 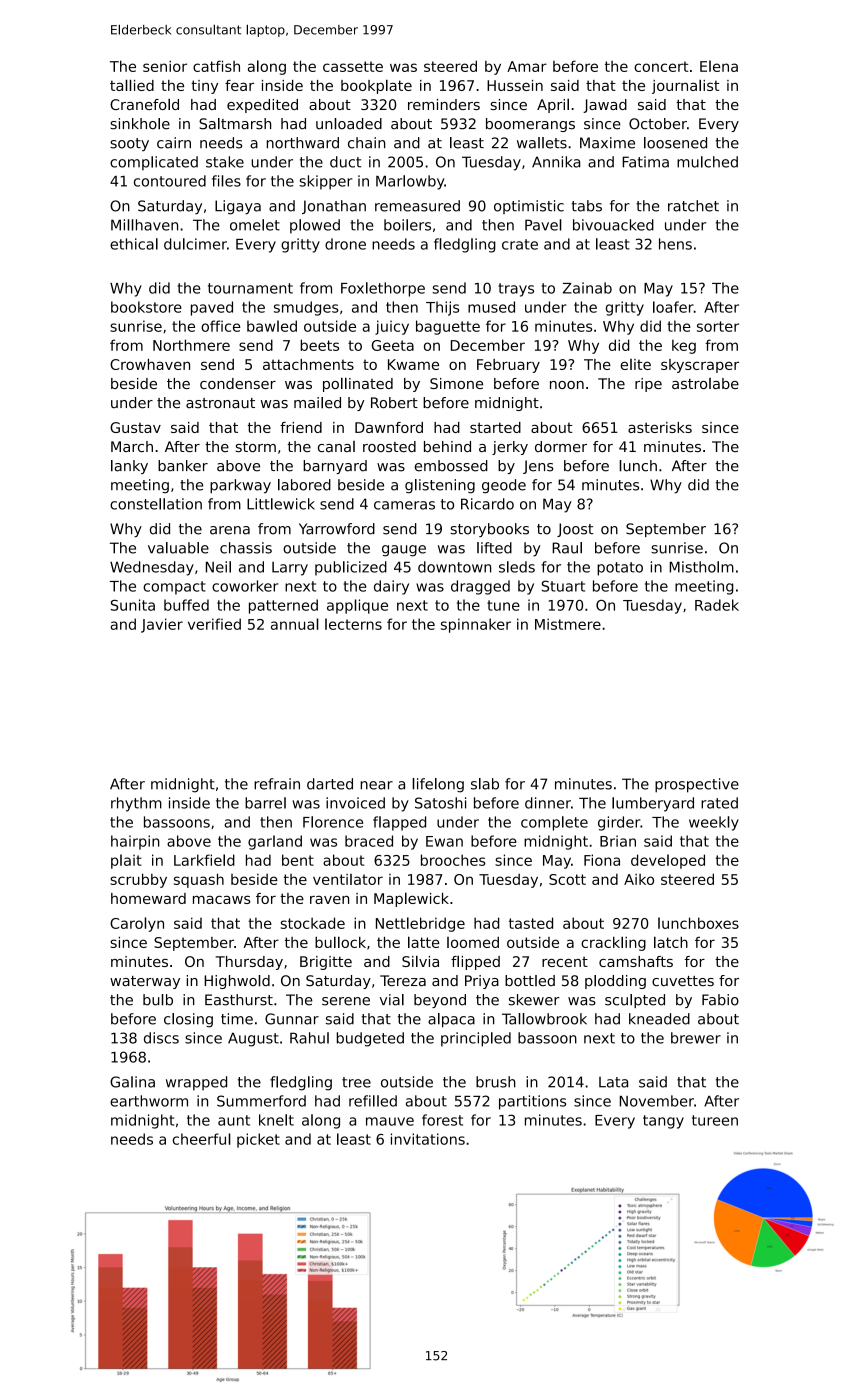 What do you see at coordinates (149, 1101) in the document?
I see `earthworm` at bounding box center [149, 1101].
